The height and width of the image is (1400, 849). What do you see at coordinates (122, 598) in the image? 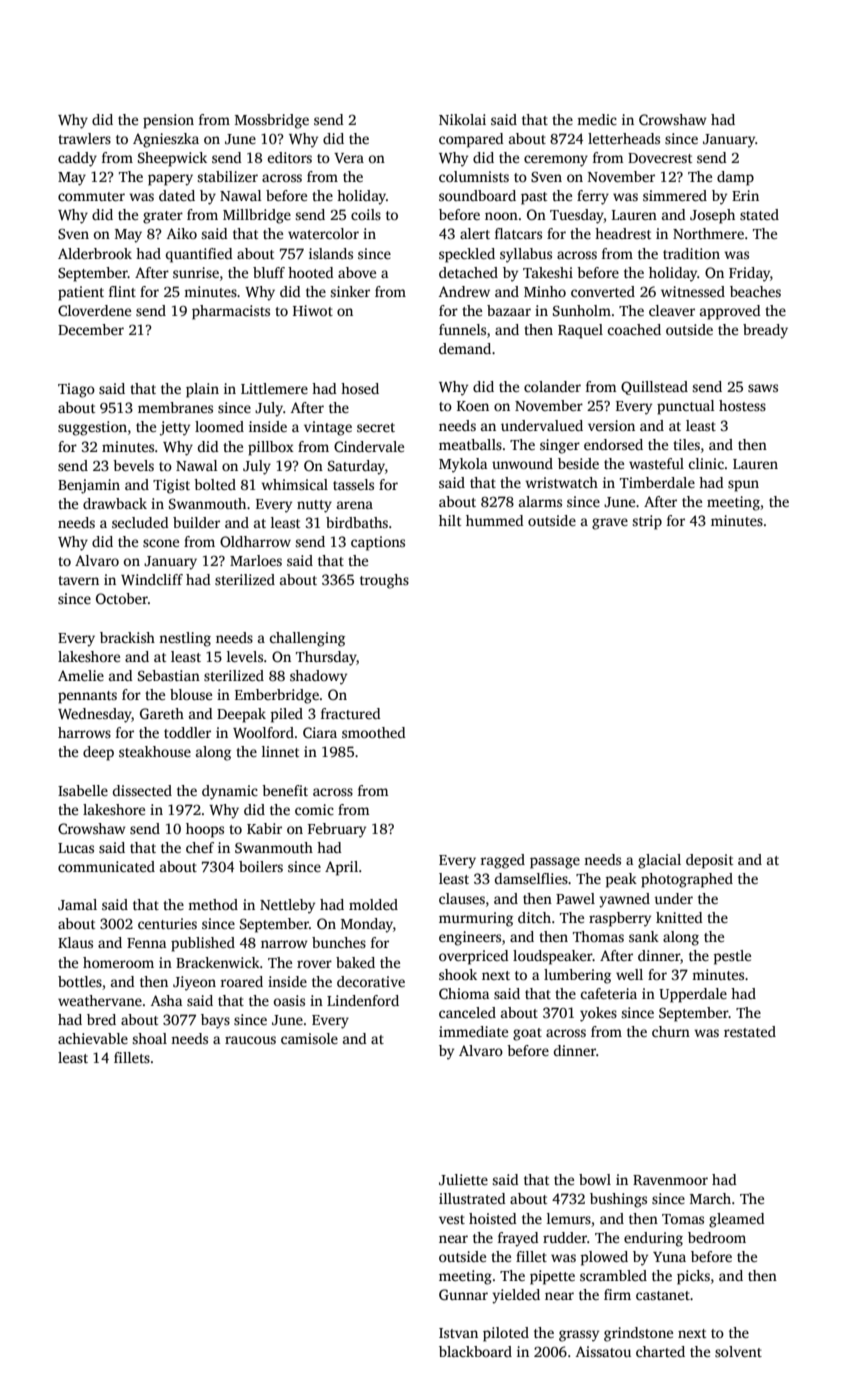
I see `October` at bounding box center [122, 598].
